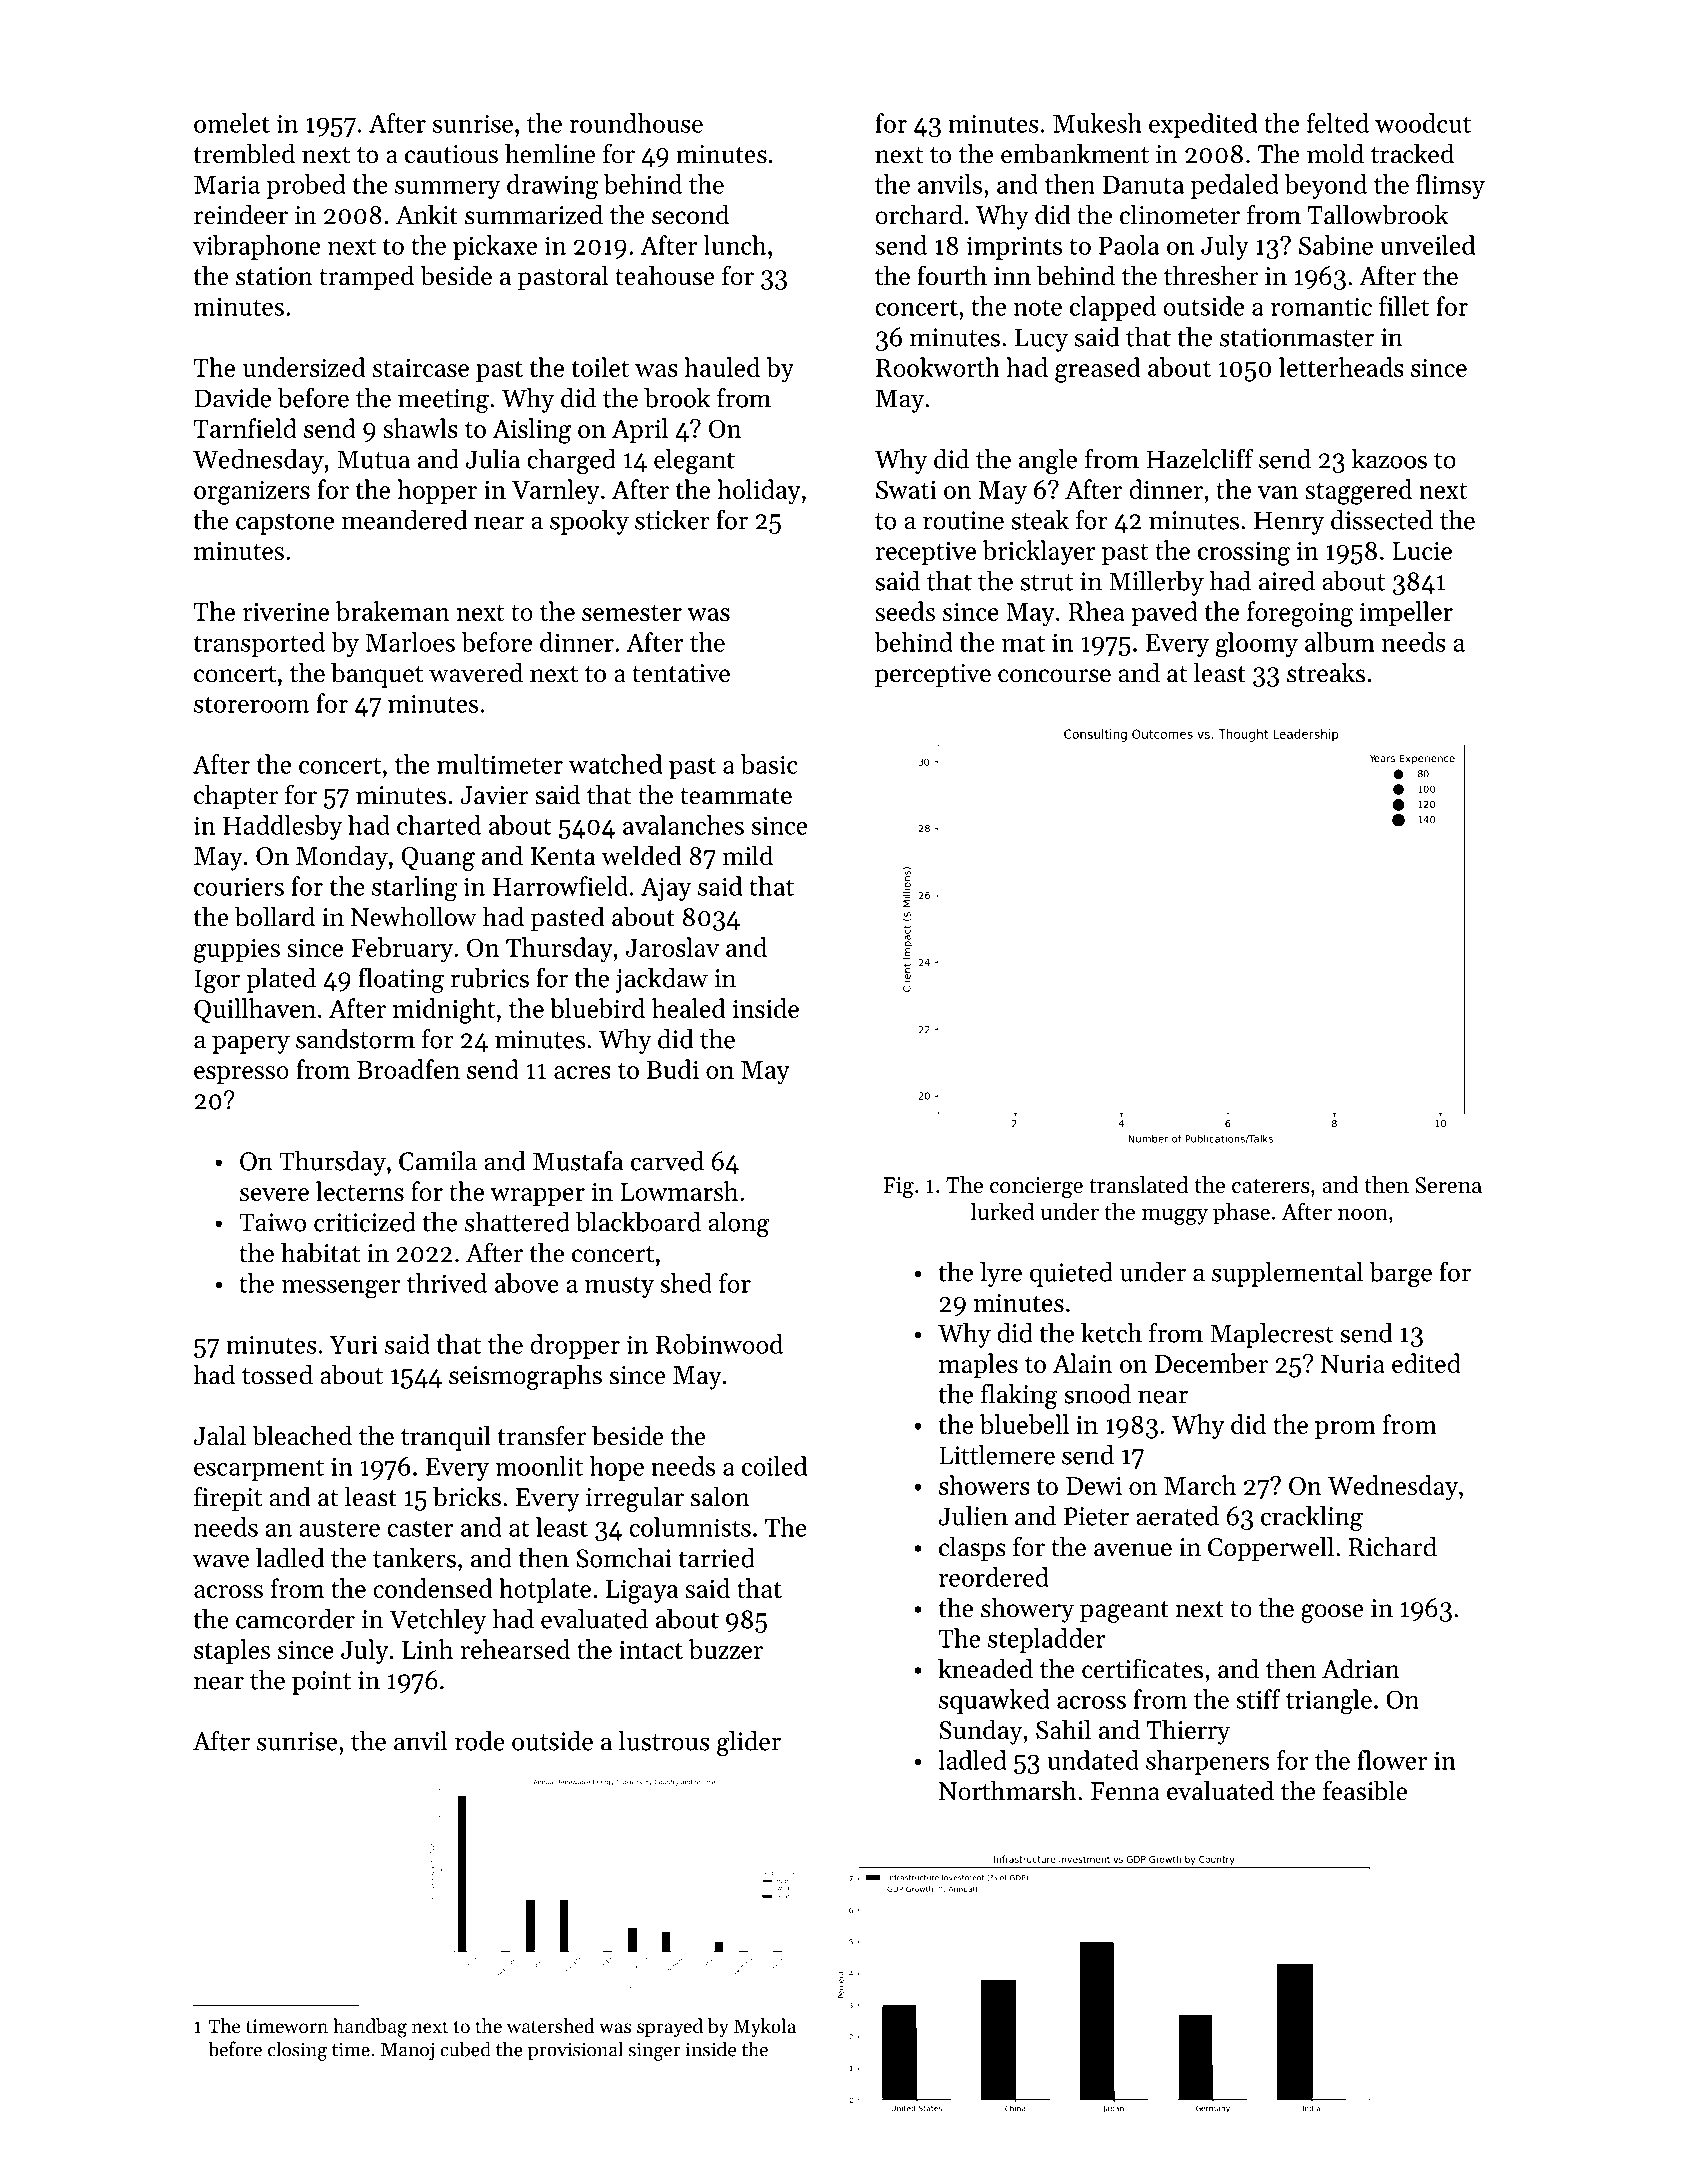  What do you see at coordinates (1389, 459) in the screenshot?
I see `kazoos` at bounding box center [1389, 459].
